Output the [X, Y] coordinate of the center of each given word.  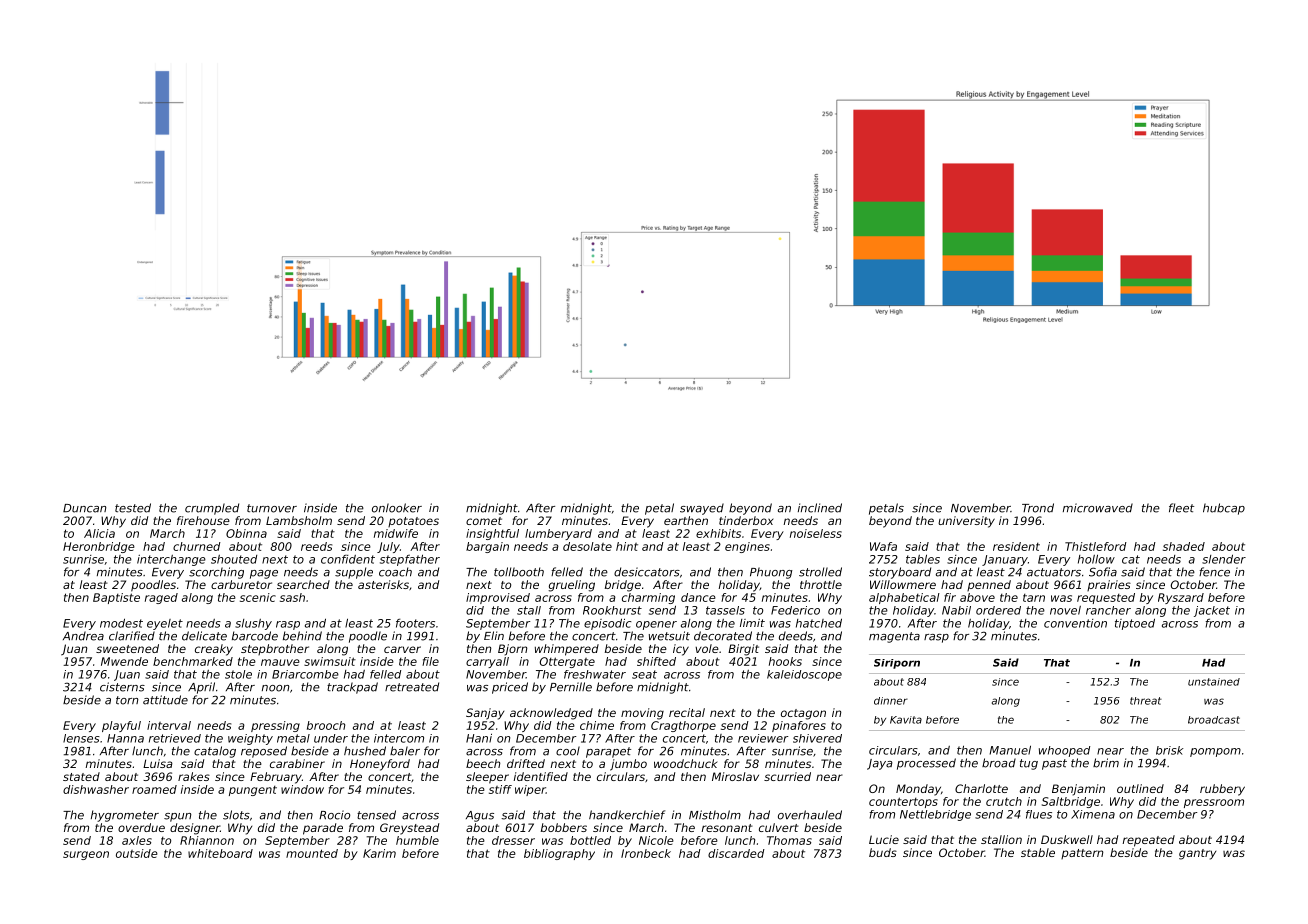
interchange [171, 560]
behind [302, 636]
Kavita [906, 720]
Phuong [771, 573]
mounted [312, 853]
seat [644, 674]
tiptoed [1135, 624]
